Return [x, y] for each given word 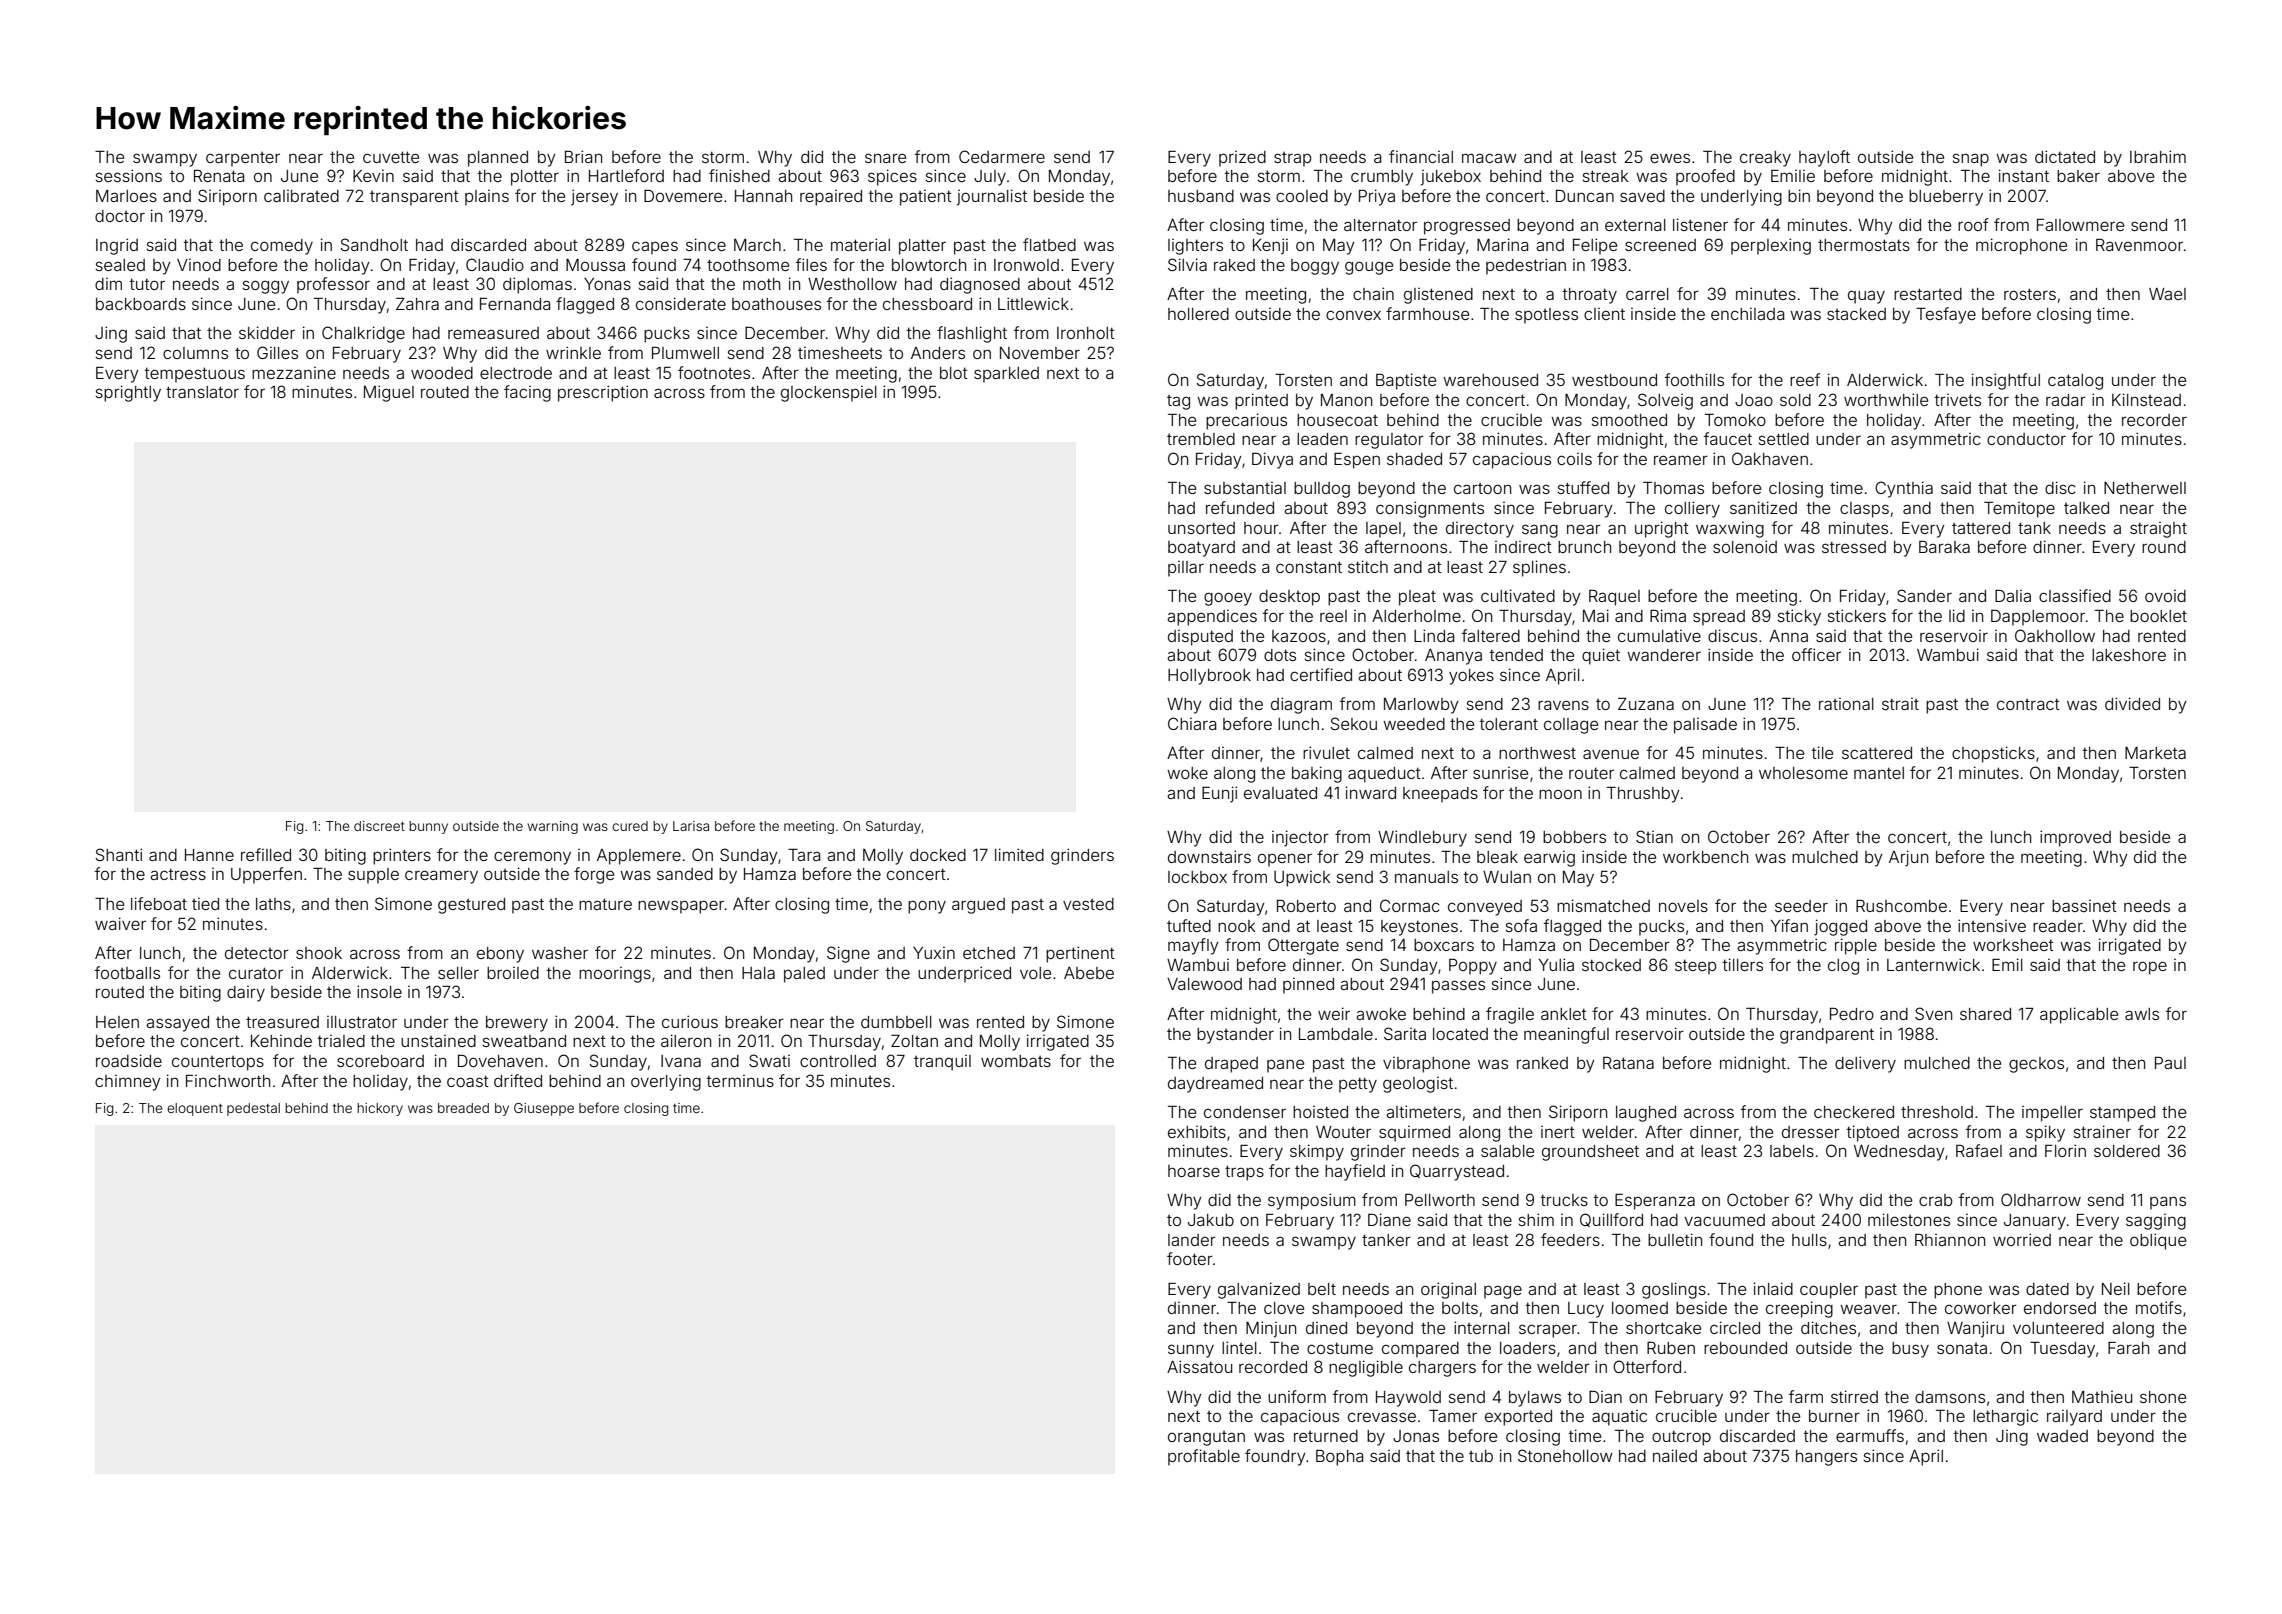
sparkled [1006, 375]
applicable [2079, 1015]
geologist [1418, 1085]
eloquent [195, 1109]
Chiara [1192, 723]
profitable [1204, 1457]
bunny [428, 827]
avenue [1611, 754]
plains [487, 198]
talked [2086, 508]
